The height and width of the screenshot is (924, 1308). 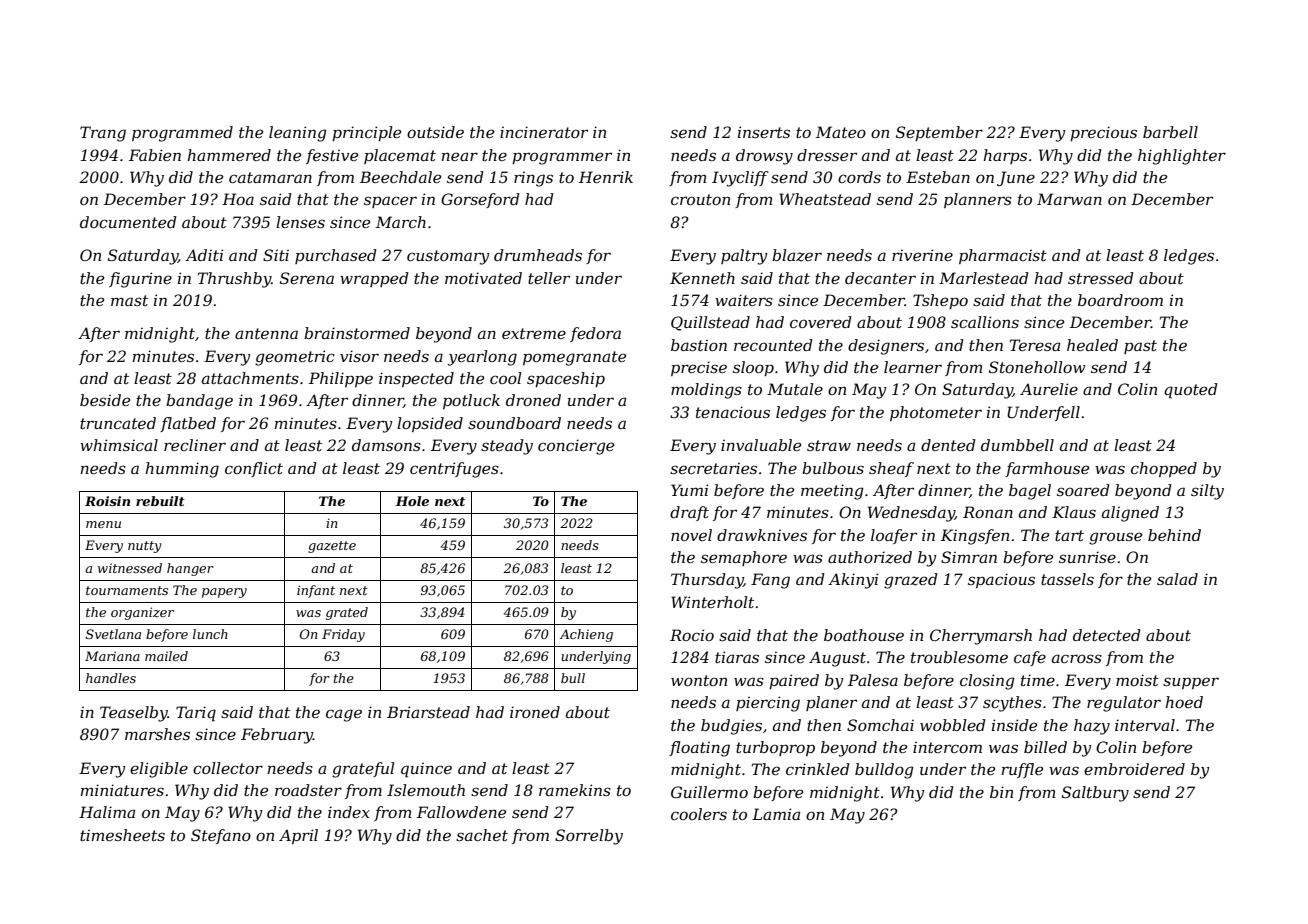 What do you see at coordinates (595, 334) in the screenshot?
I see `fedora` at bounding box center [595, 334].
